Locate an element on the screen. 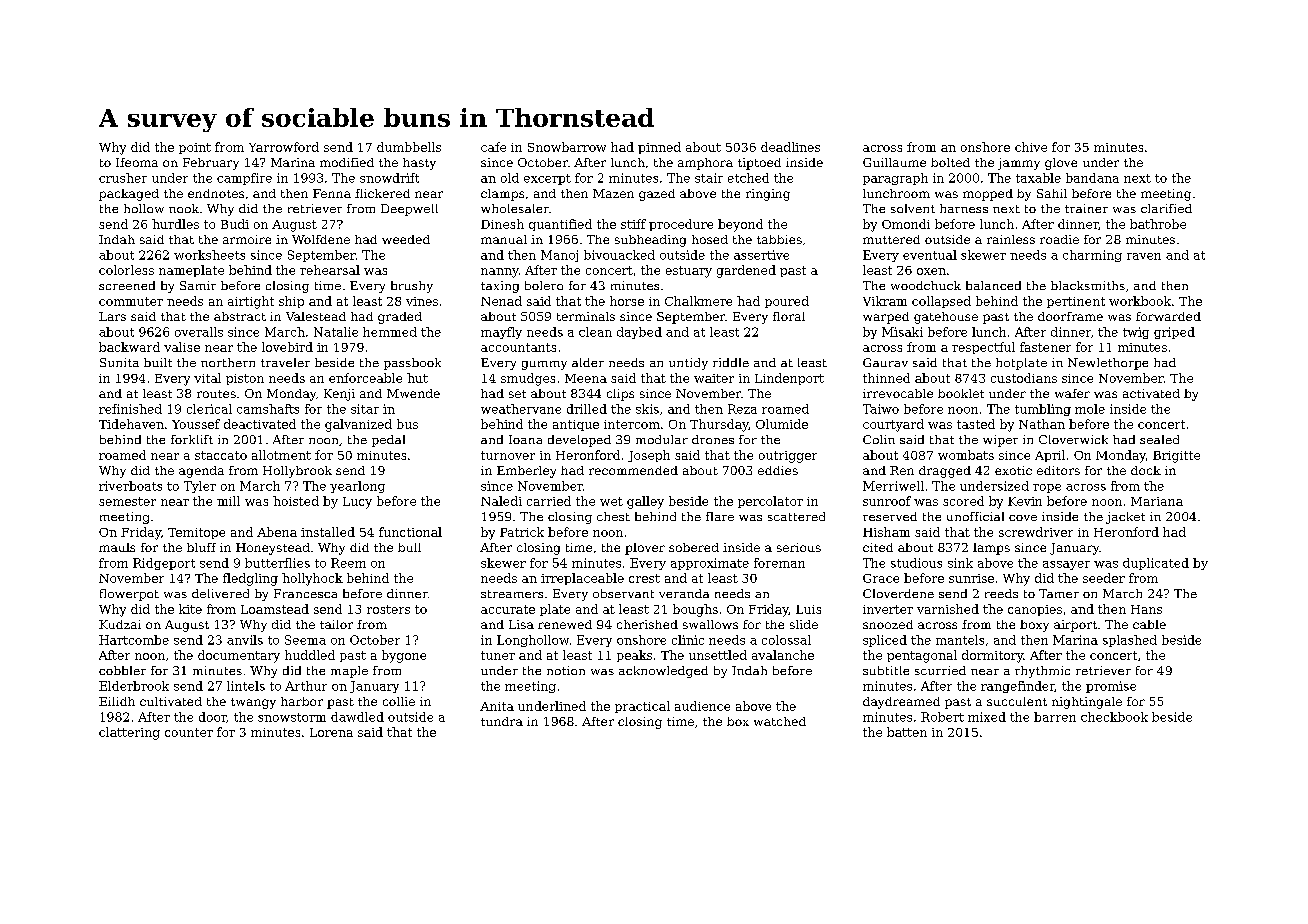 Image resolution: width=1308 pixels, height=924 pixels. overalls is located at coordinates (199, 332).
